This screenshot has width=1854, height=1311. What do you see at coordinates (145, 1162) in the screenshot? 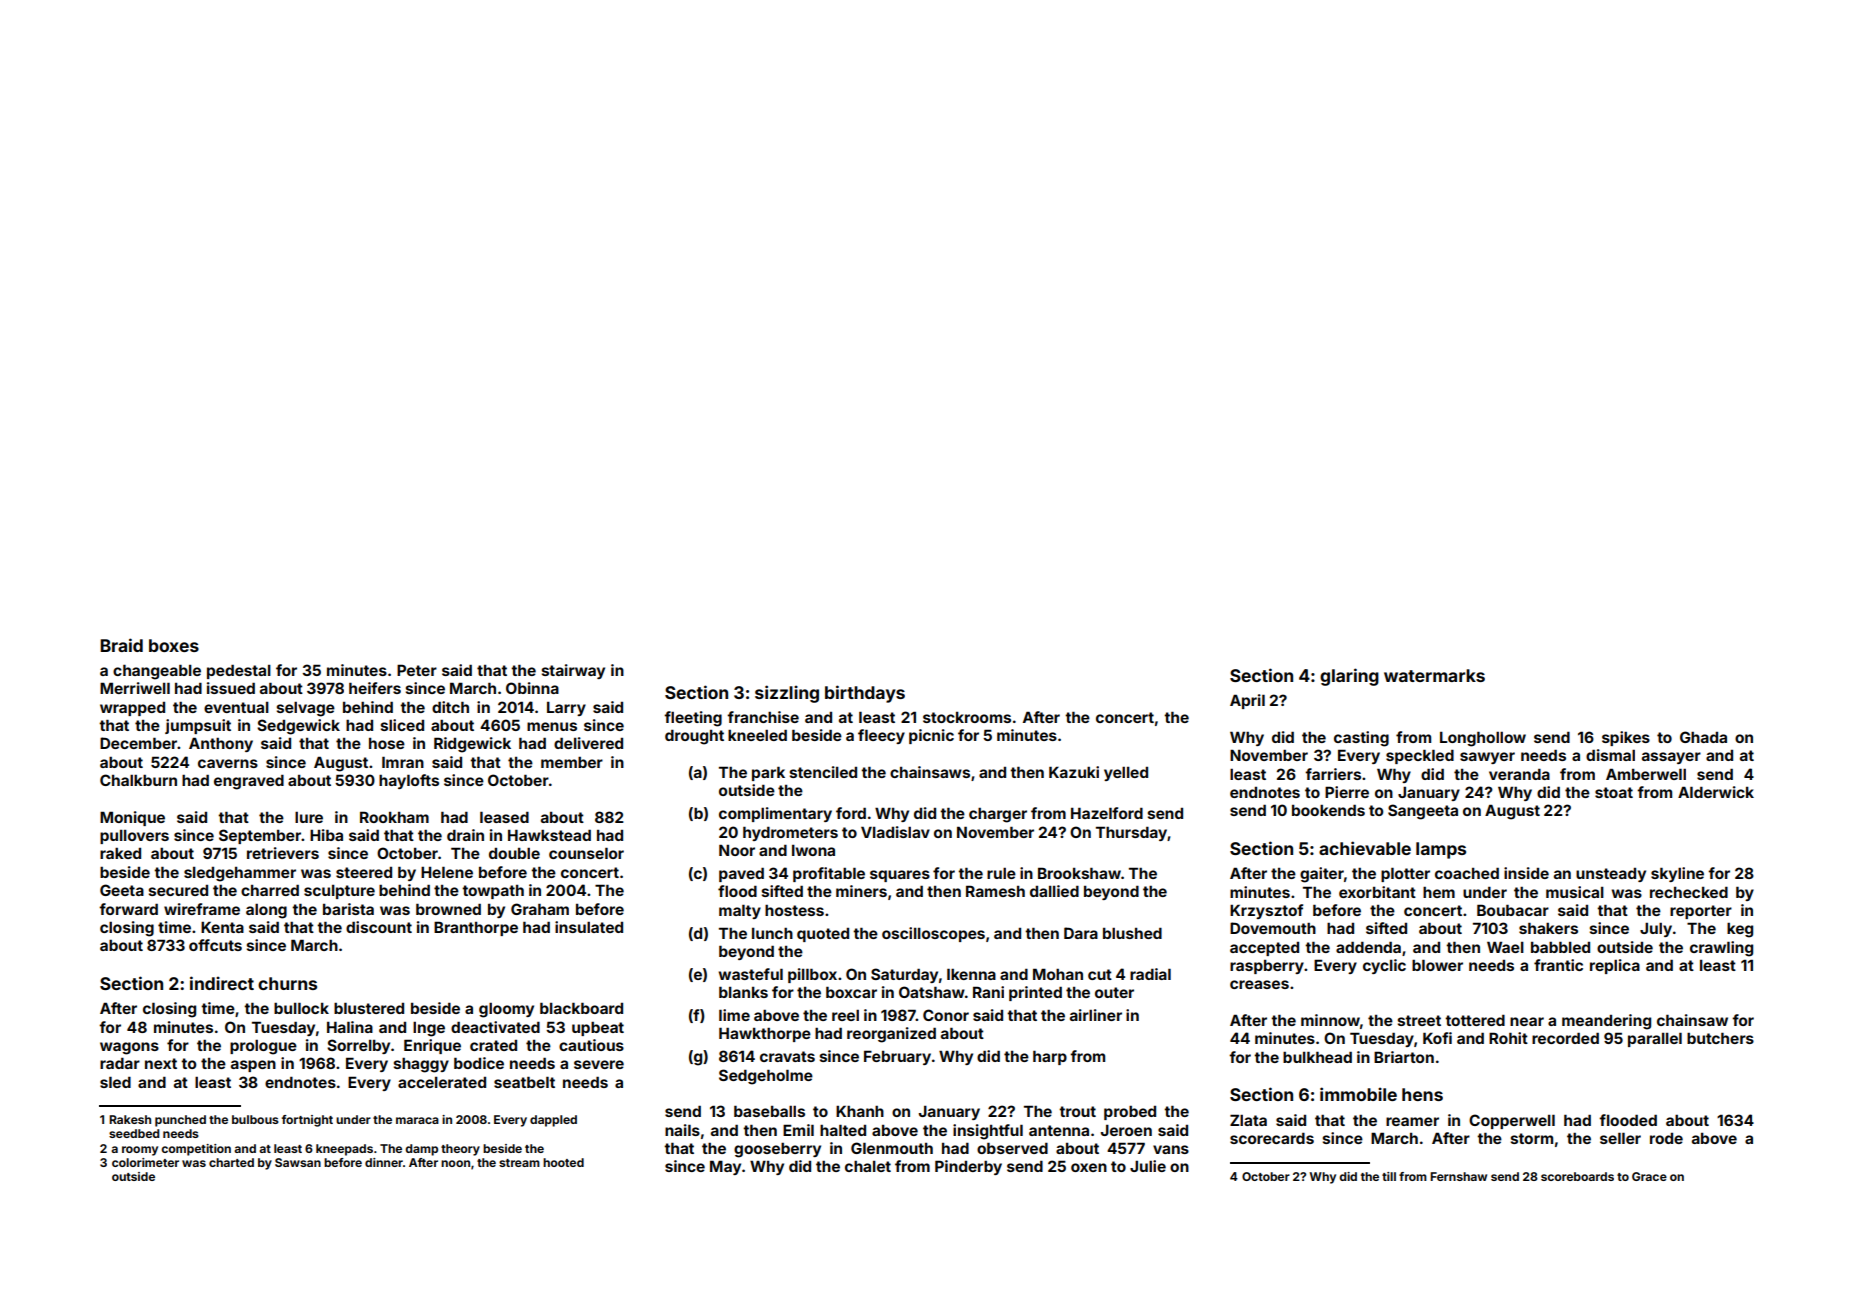
I see `colorimeter` at bounding box center [145, 1162].
